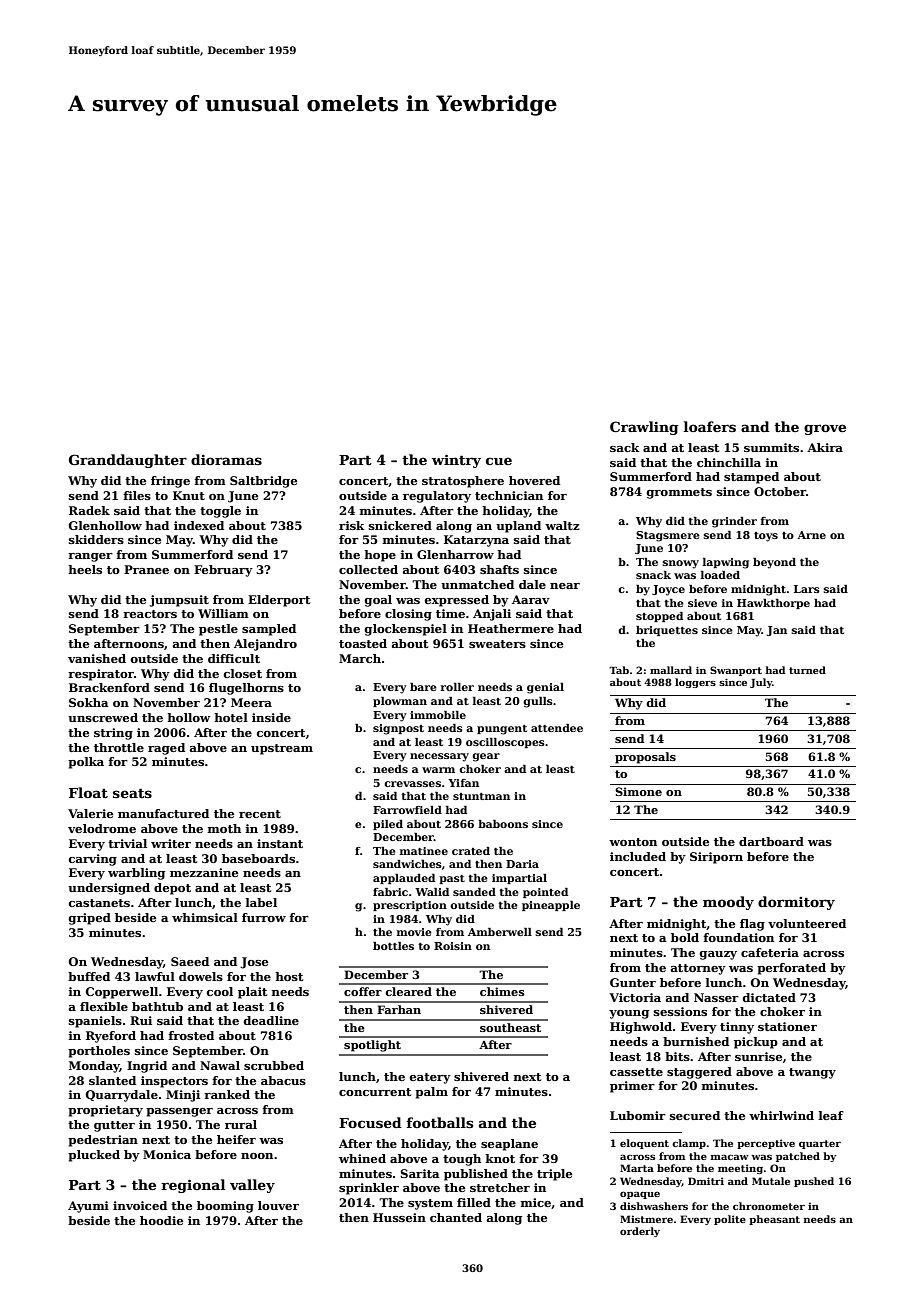 The image size is (924, 1308). I want to click on vanished, so click(97, 658).
